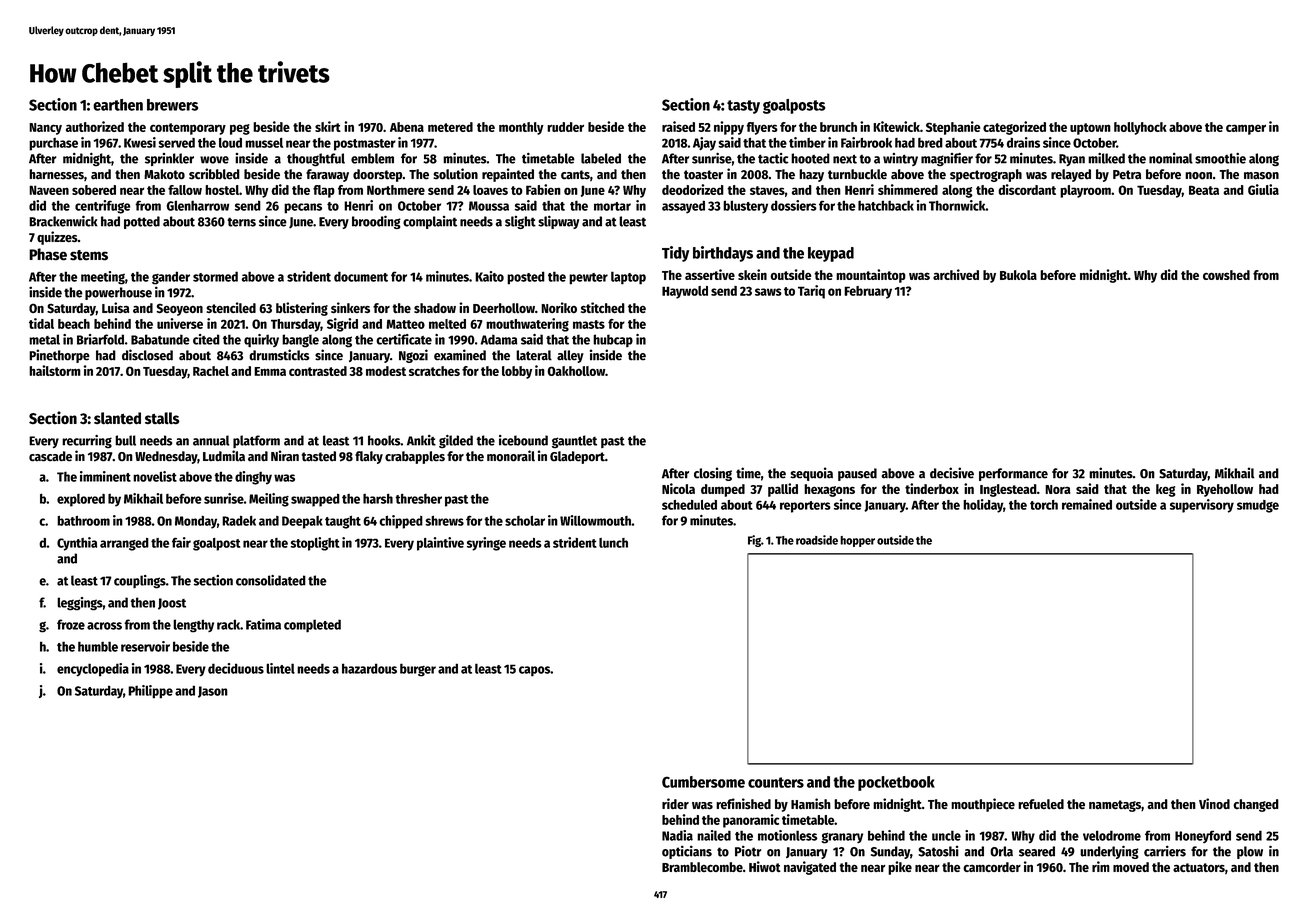 This screenshot has height=924, width=1308. Describe the element at coordinates (678, 126) in the screenshot. I see `raised` at that location.
